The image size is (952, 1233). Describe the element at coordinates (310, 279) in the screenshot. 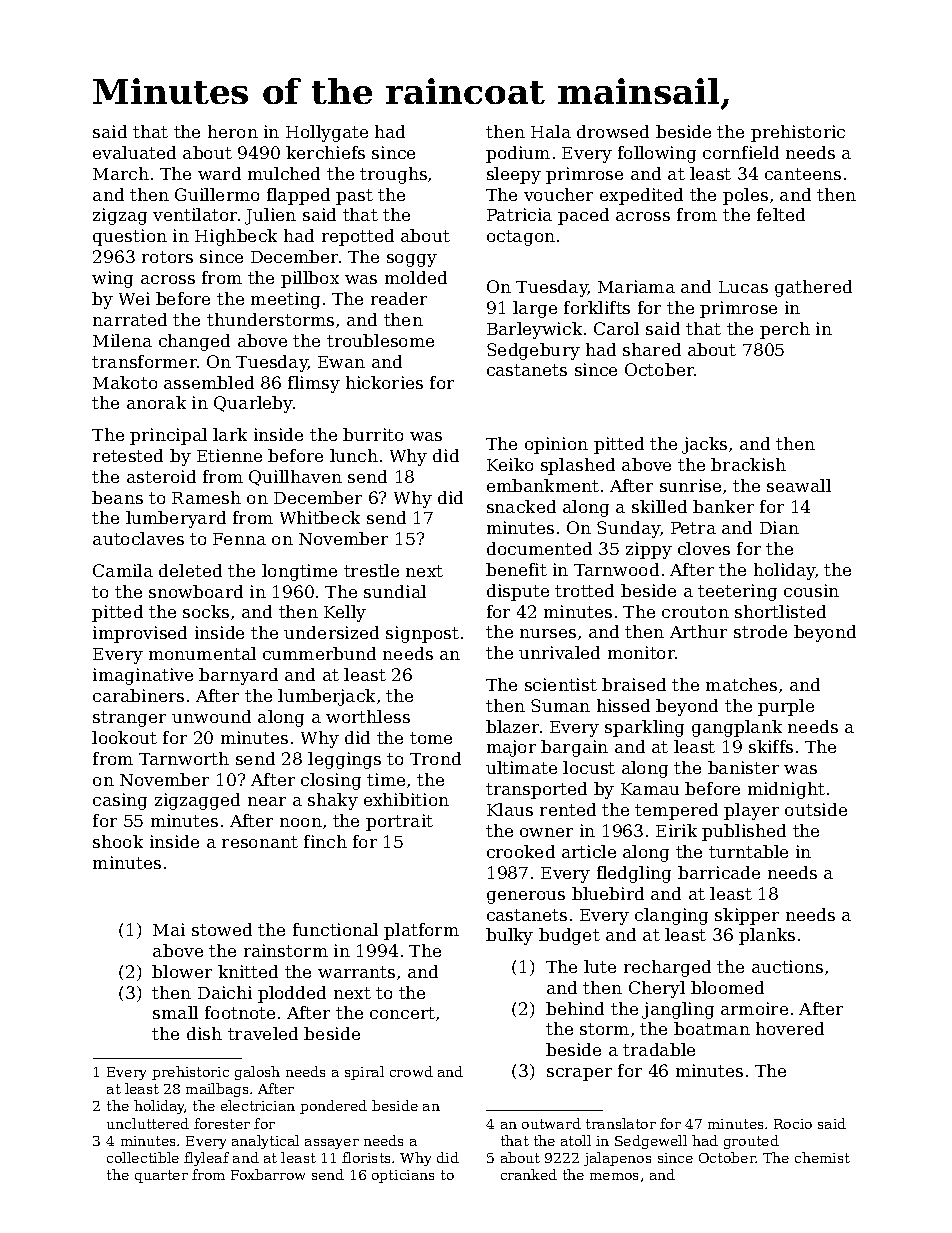

I see `pillbox` at that location.
